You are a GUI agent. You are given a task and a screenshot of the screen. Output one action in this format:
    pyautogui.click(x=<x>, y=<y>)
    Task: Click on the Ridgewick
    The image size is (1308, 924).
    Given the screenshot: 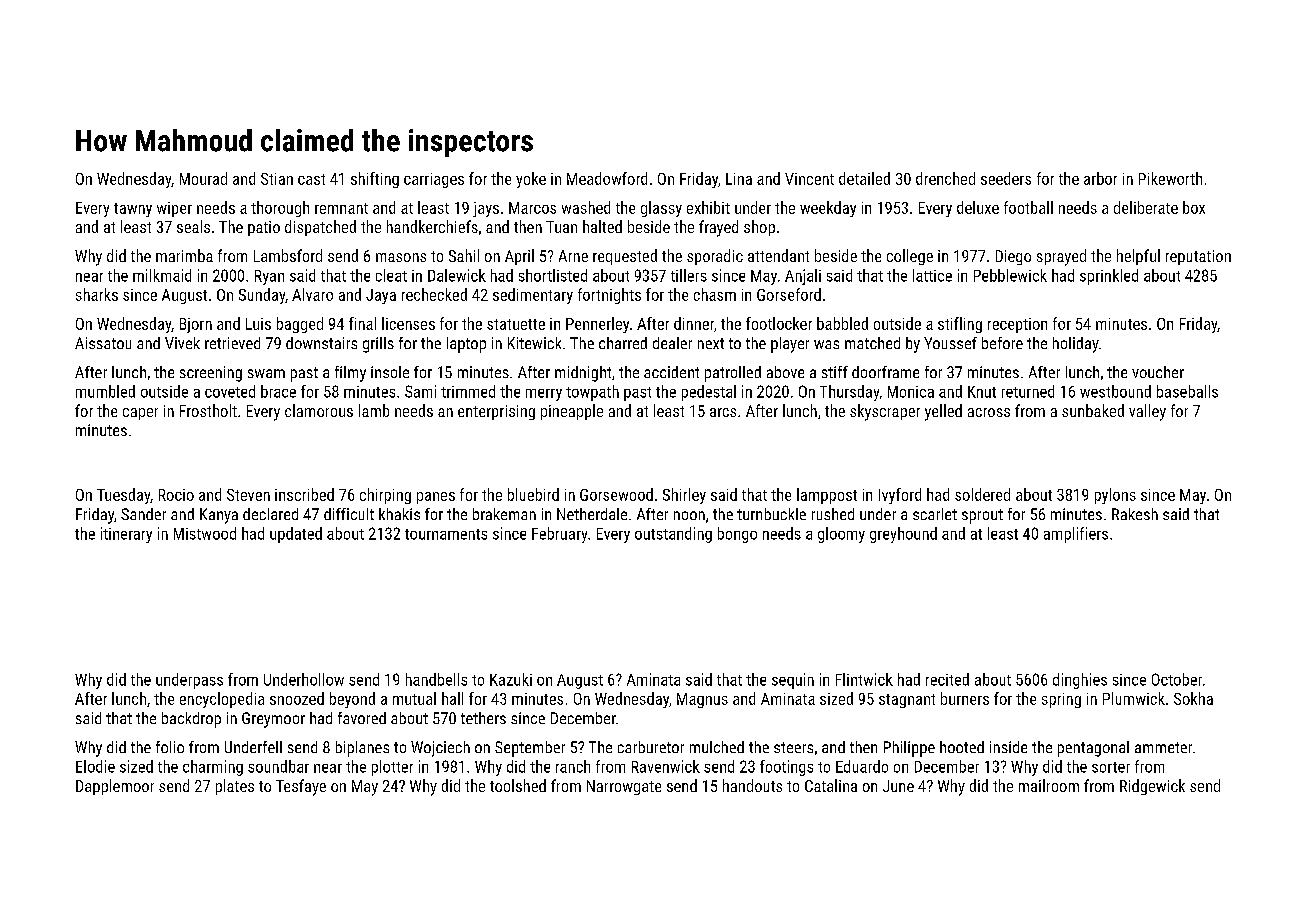 What is the action you would take?
    pyautogui.click(x=1152, y=787)
